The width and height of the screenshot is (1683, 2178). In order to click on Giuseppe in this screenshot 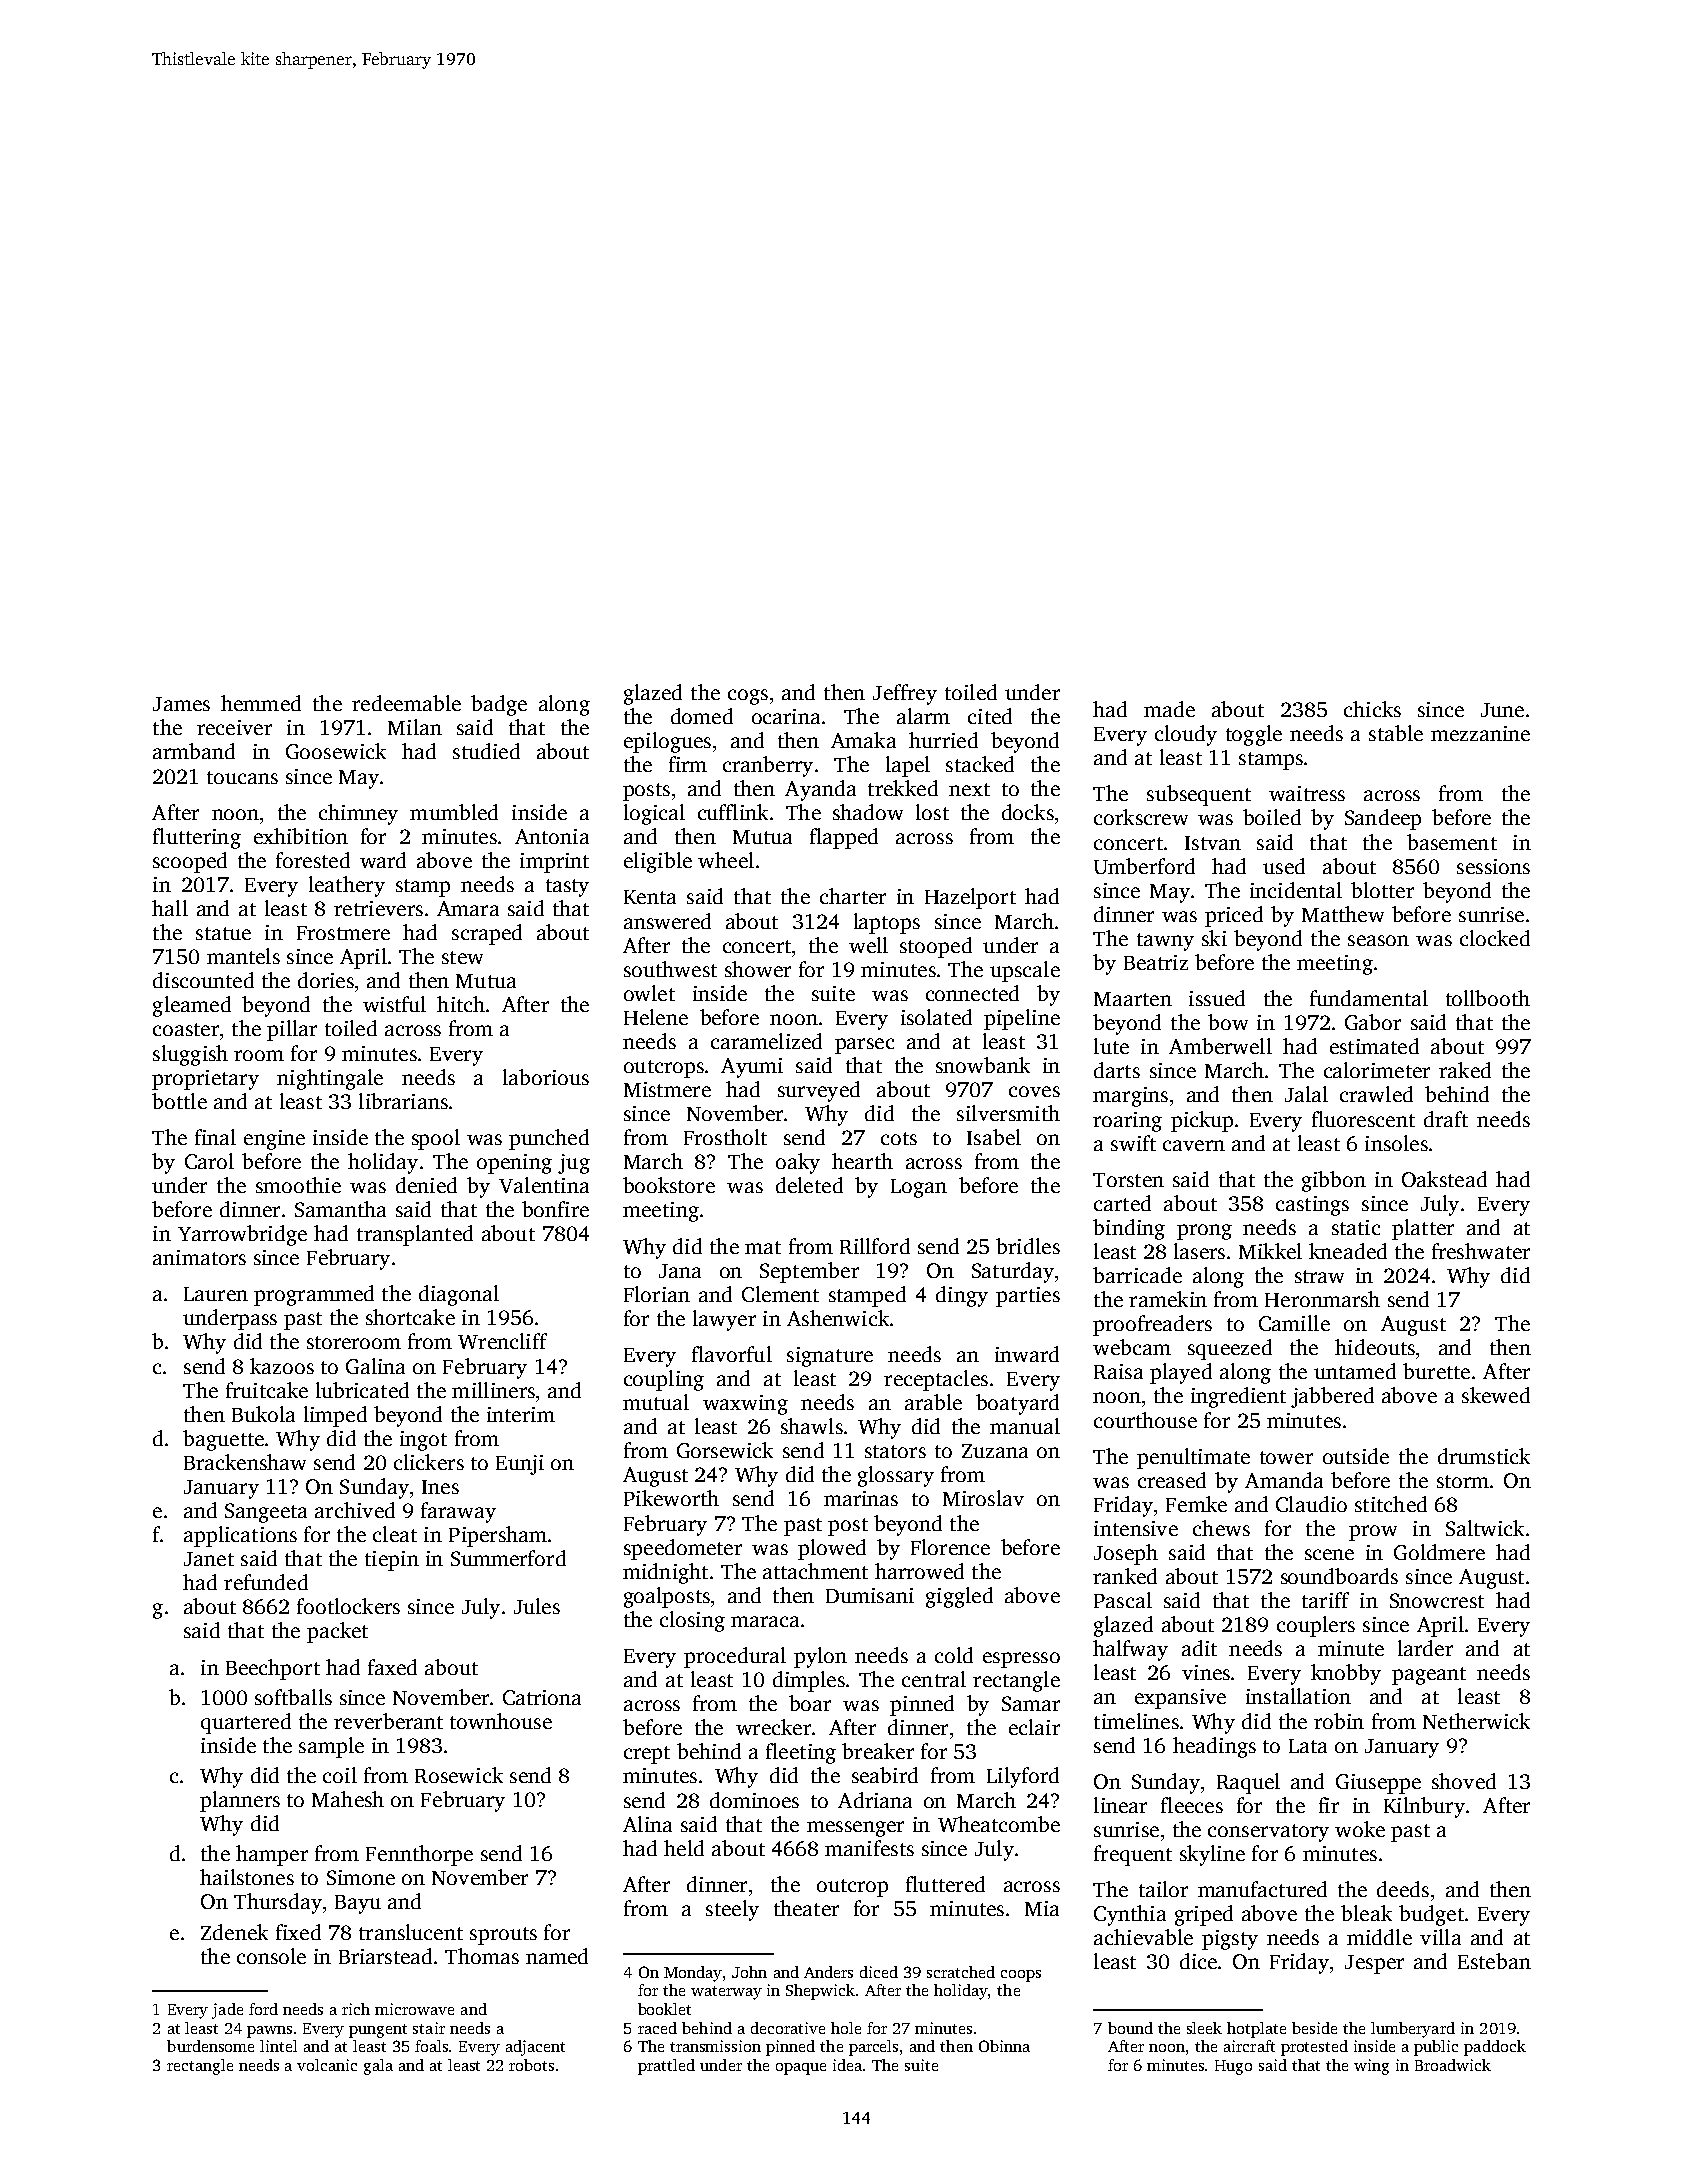, I will do `click(1378, 1784)`.
